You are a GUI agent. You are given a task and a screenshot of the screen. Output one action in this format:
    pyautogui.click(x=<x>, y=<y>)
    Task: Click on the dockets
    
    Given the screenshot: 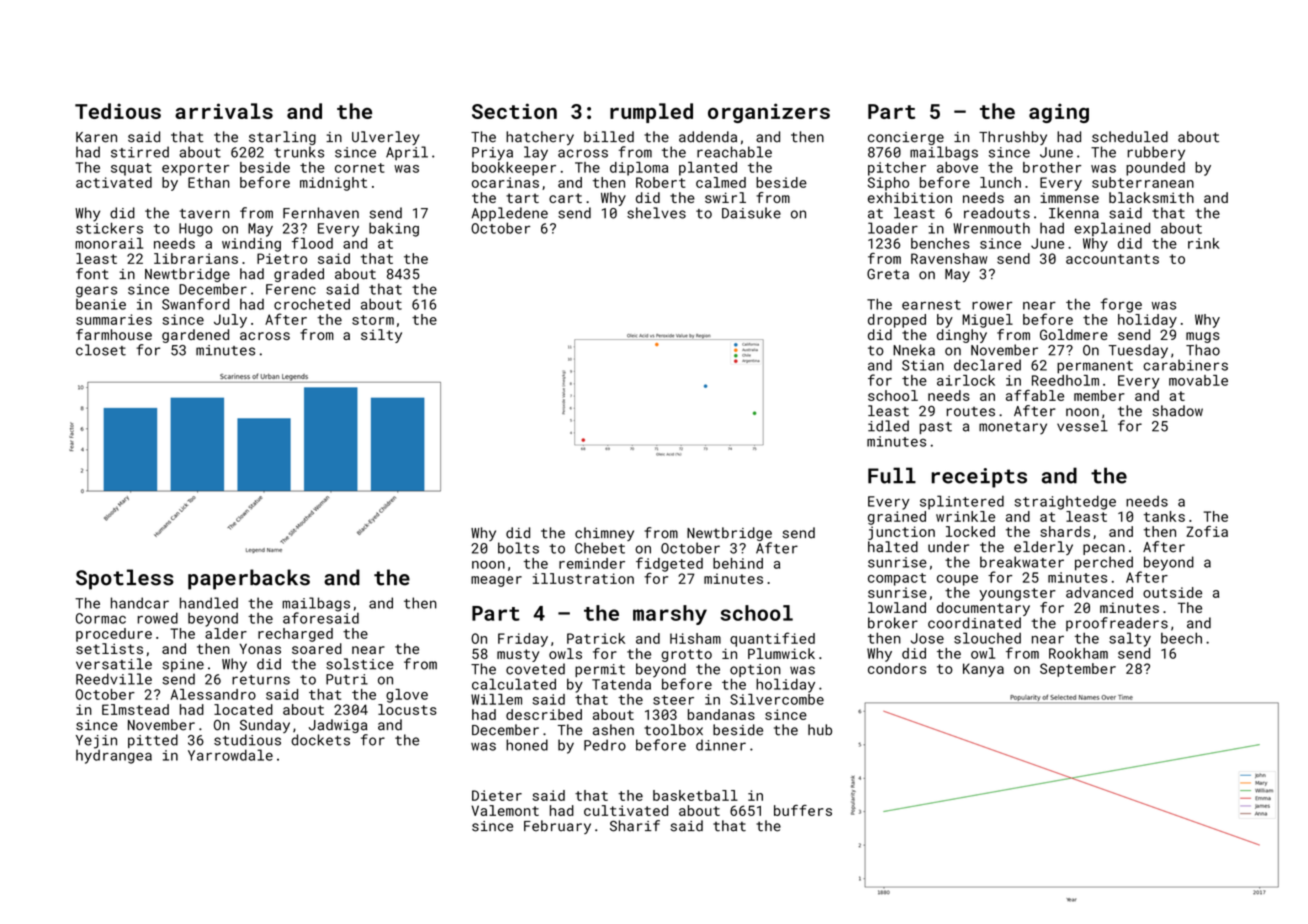 What is the action you would take?
    pyautogui.click(x=320, y=740)
